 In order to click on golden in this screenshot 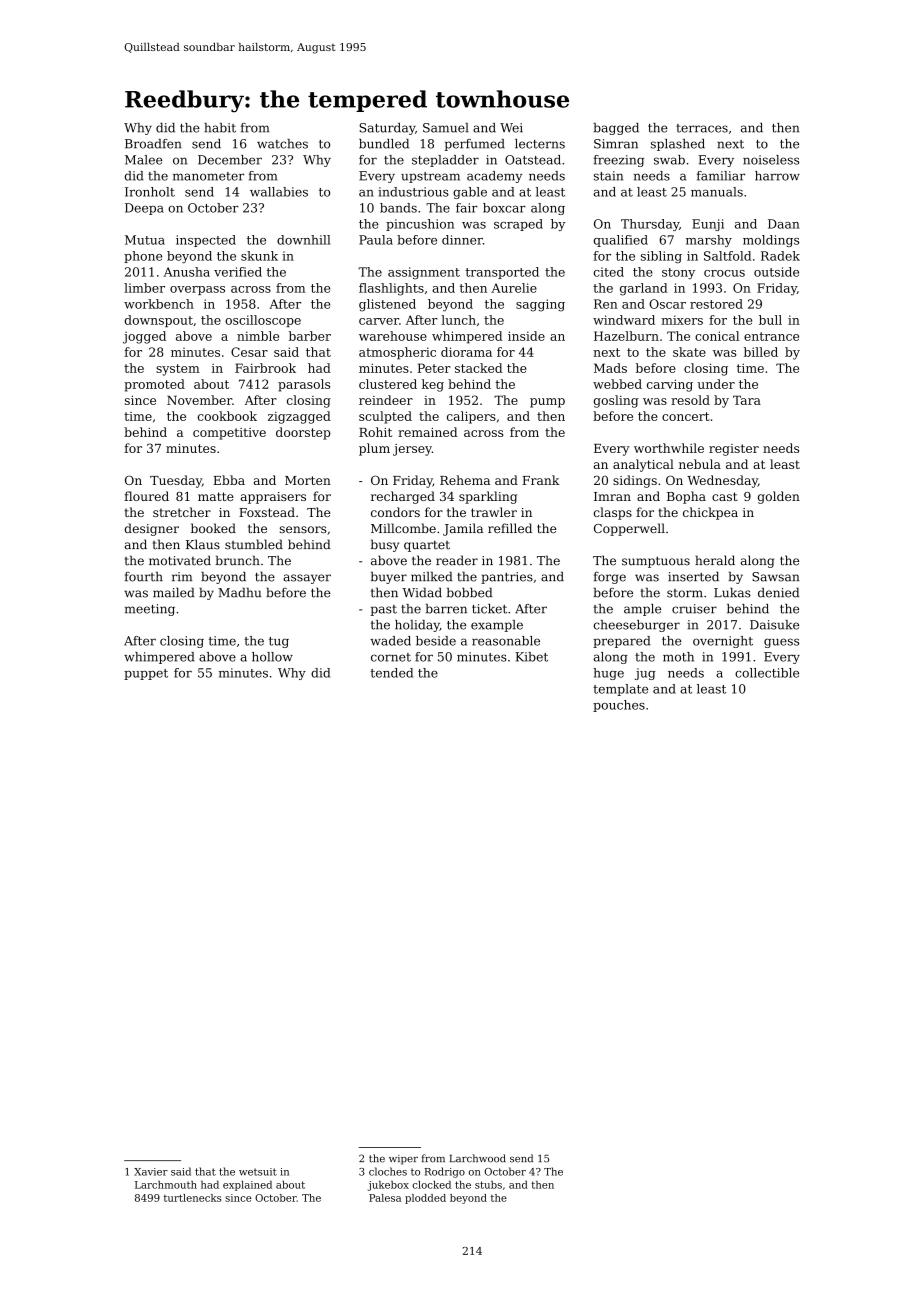, I will do `click(779, 497)`.
